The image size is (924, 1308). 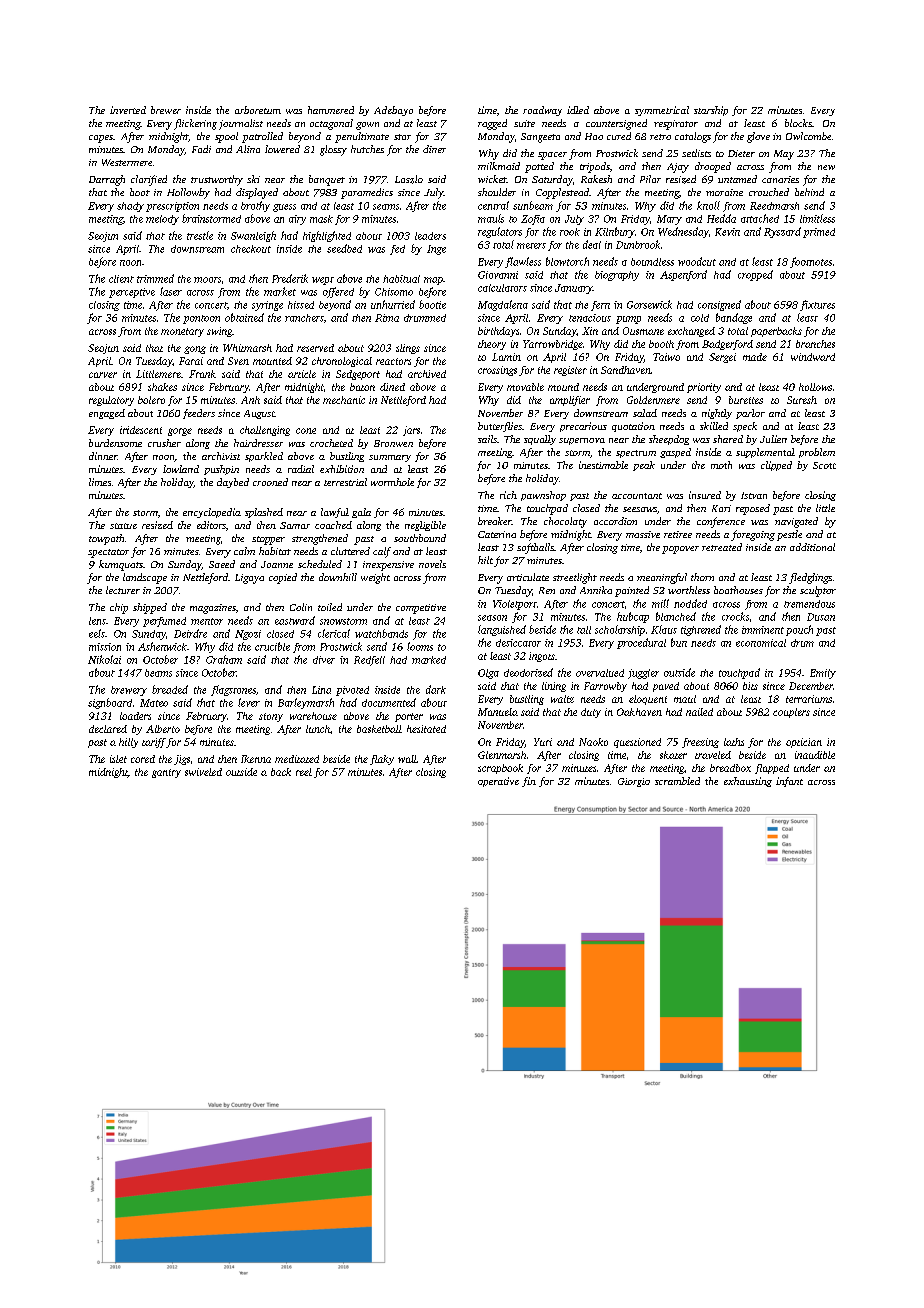 What do you see at coordinates (818, 591) in the page?
I see `sculptor` at bounding box center [818, 591].
